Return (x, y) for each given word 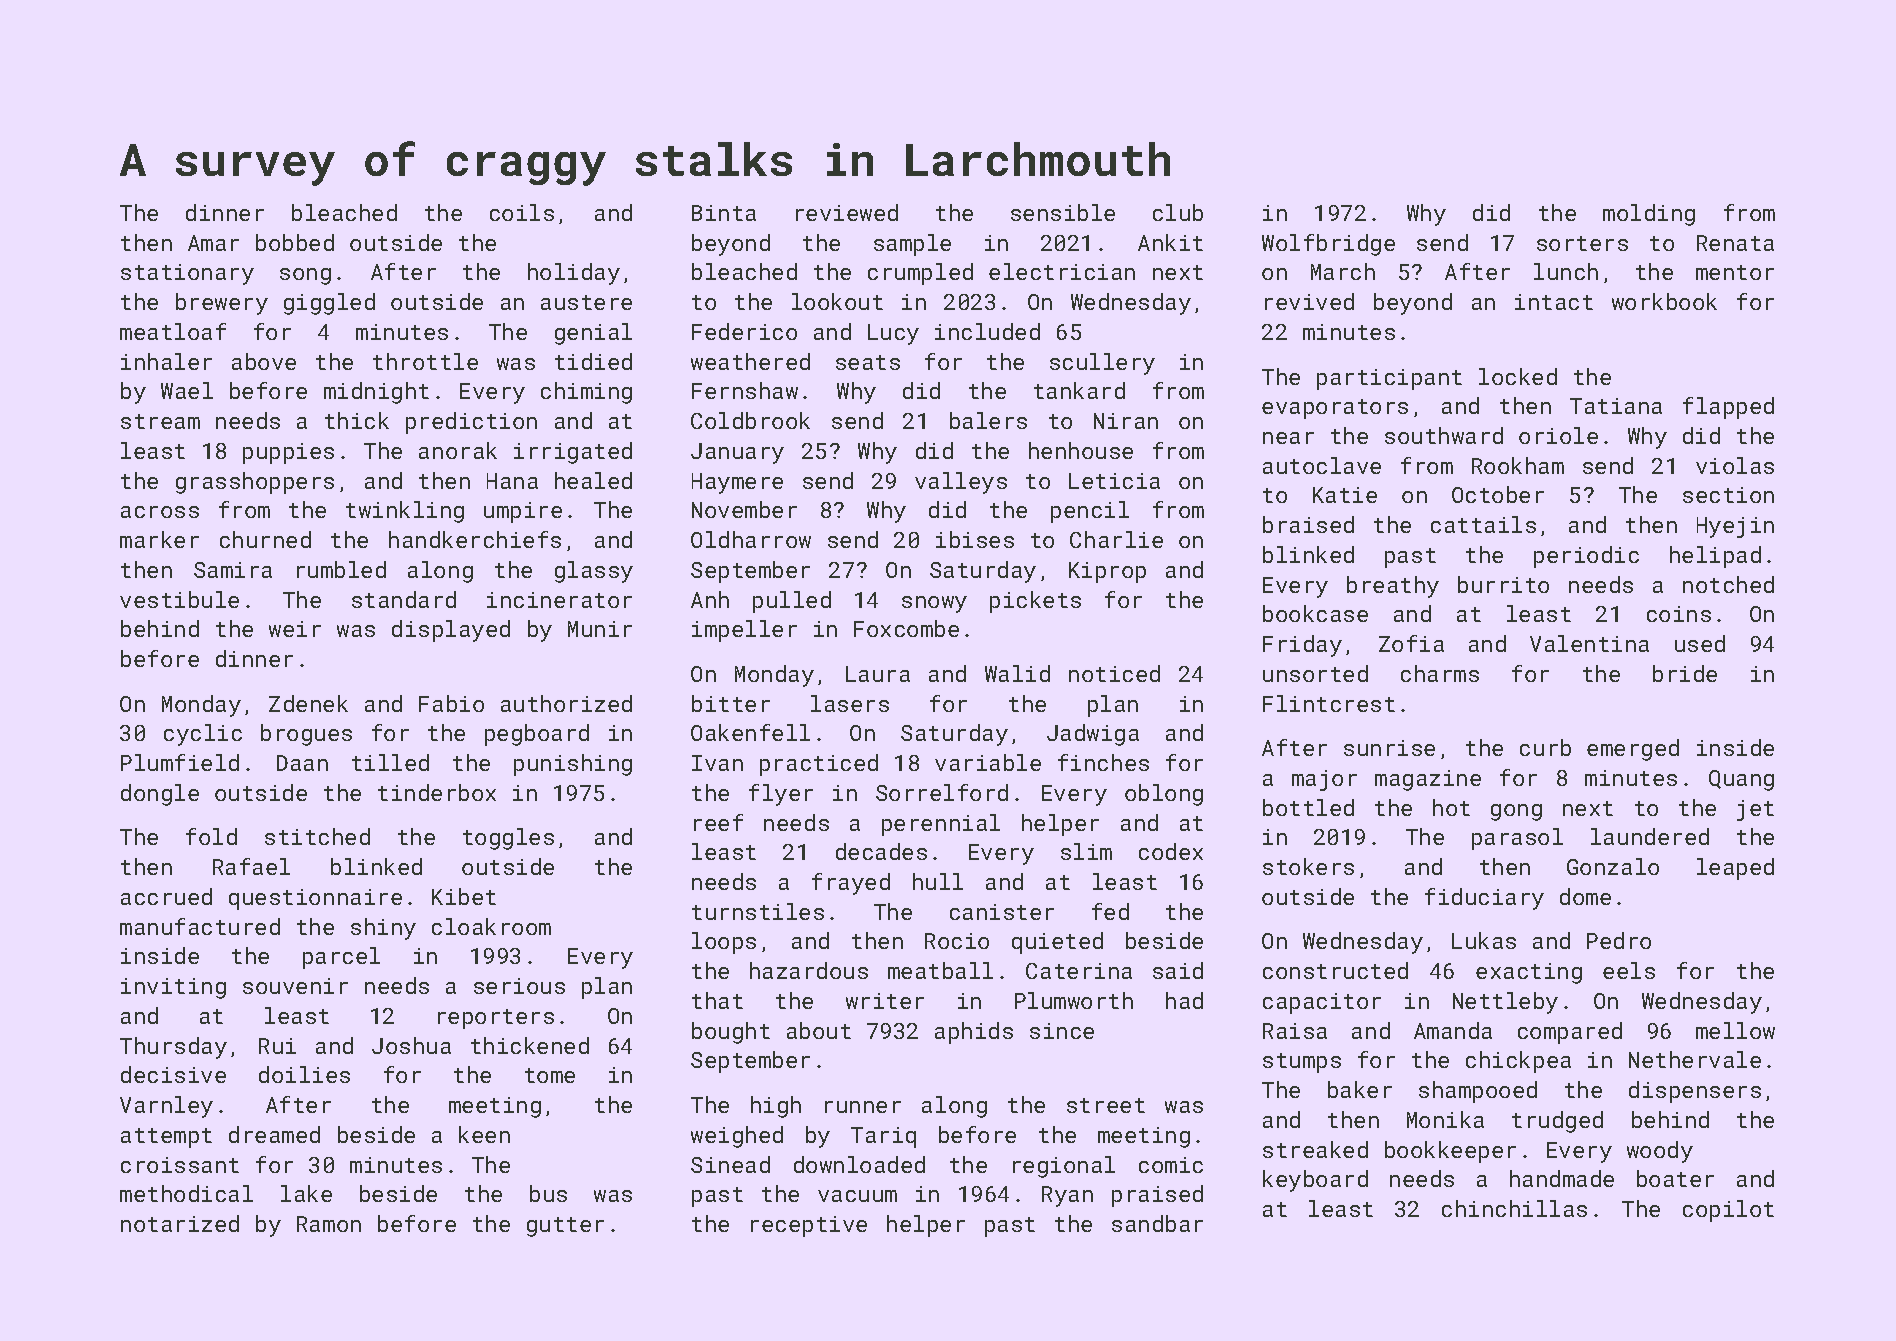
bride (1685, 673)
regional (1064, 1167)
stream (160, 421)
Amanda (1453, 1030)
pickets (1035, 602)
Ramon (329, 1224)
